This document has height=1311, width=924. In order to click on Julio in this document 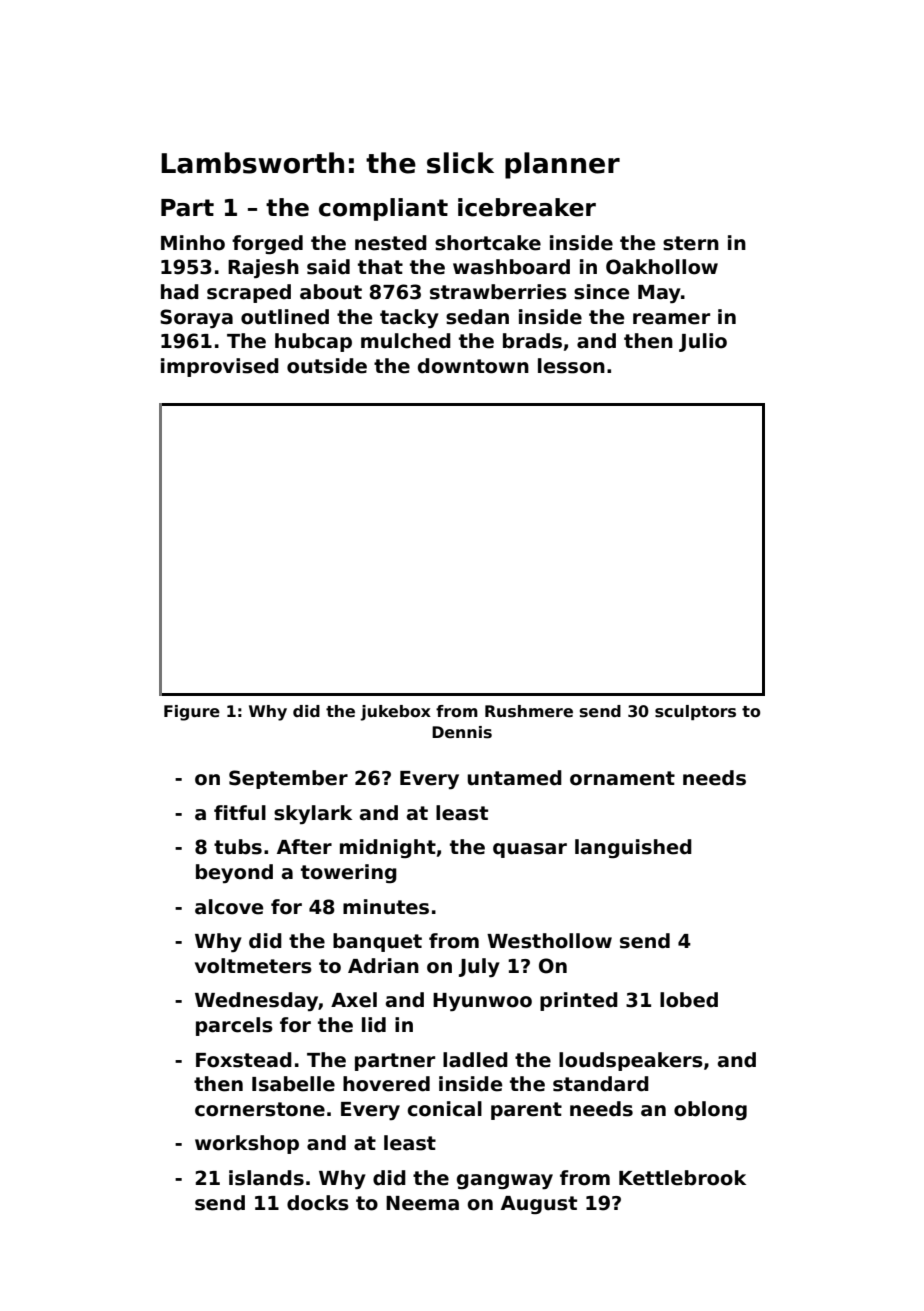, I will do `click(703, 342)`.
